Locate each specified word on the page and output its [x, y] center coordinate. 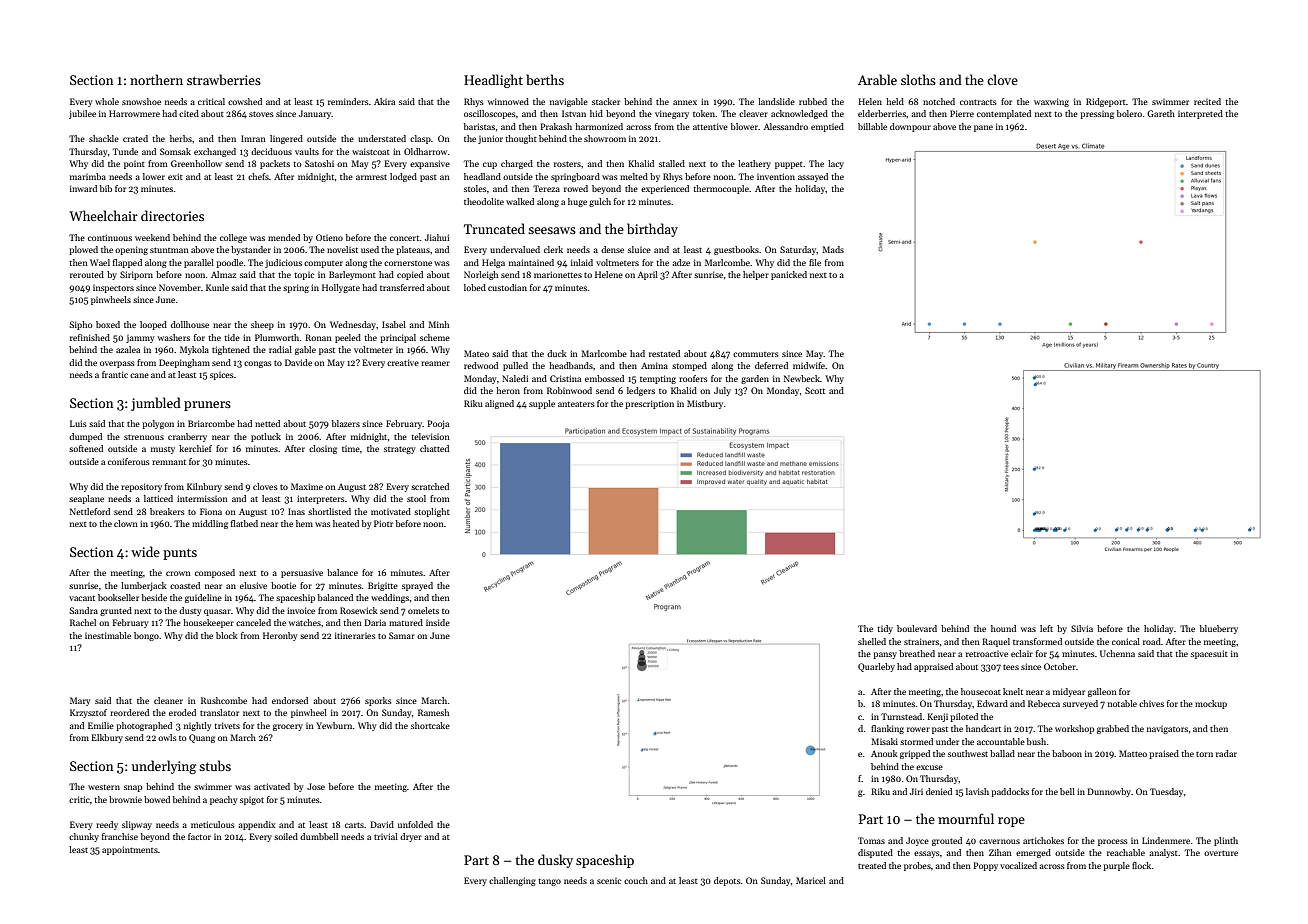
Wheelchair [103, 215]
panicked [789, 275]
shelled [872, 641]
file [815, 262]
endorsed [290, 700]
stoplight [432, 512]
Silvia [1082, 628]
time [351, 449]
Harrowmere [134, 113]
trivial [386, 836]
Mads [833, 249]
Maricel [811, 880]
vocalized [1018, 865]
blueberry [1219, 629]
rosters [567, 164]
